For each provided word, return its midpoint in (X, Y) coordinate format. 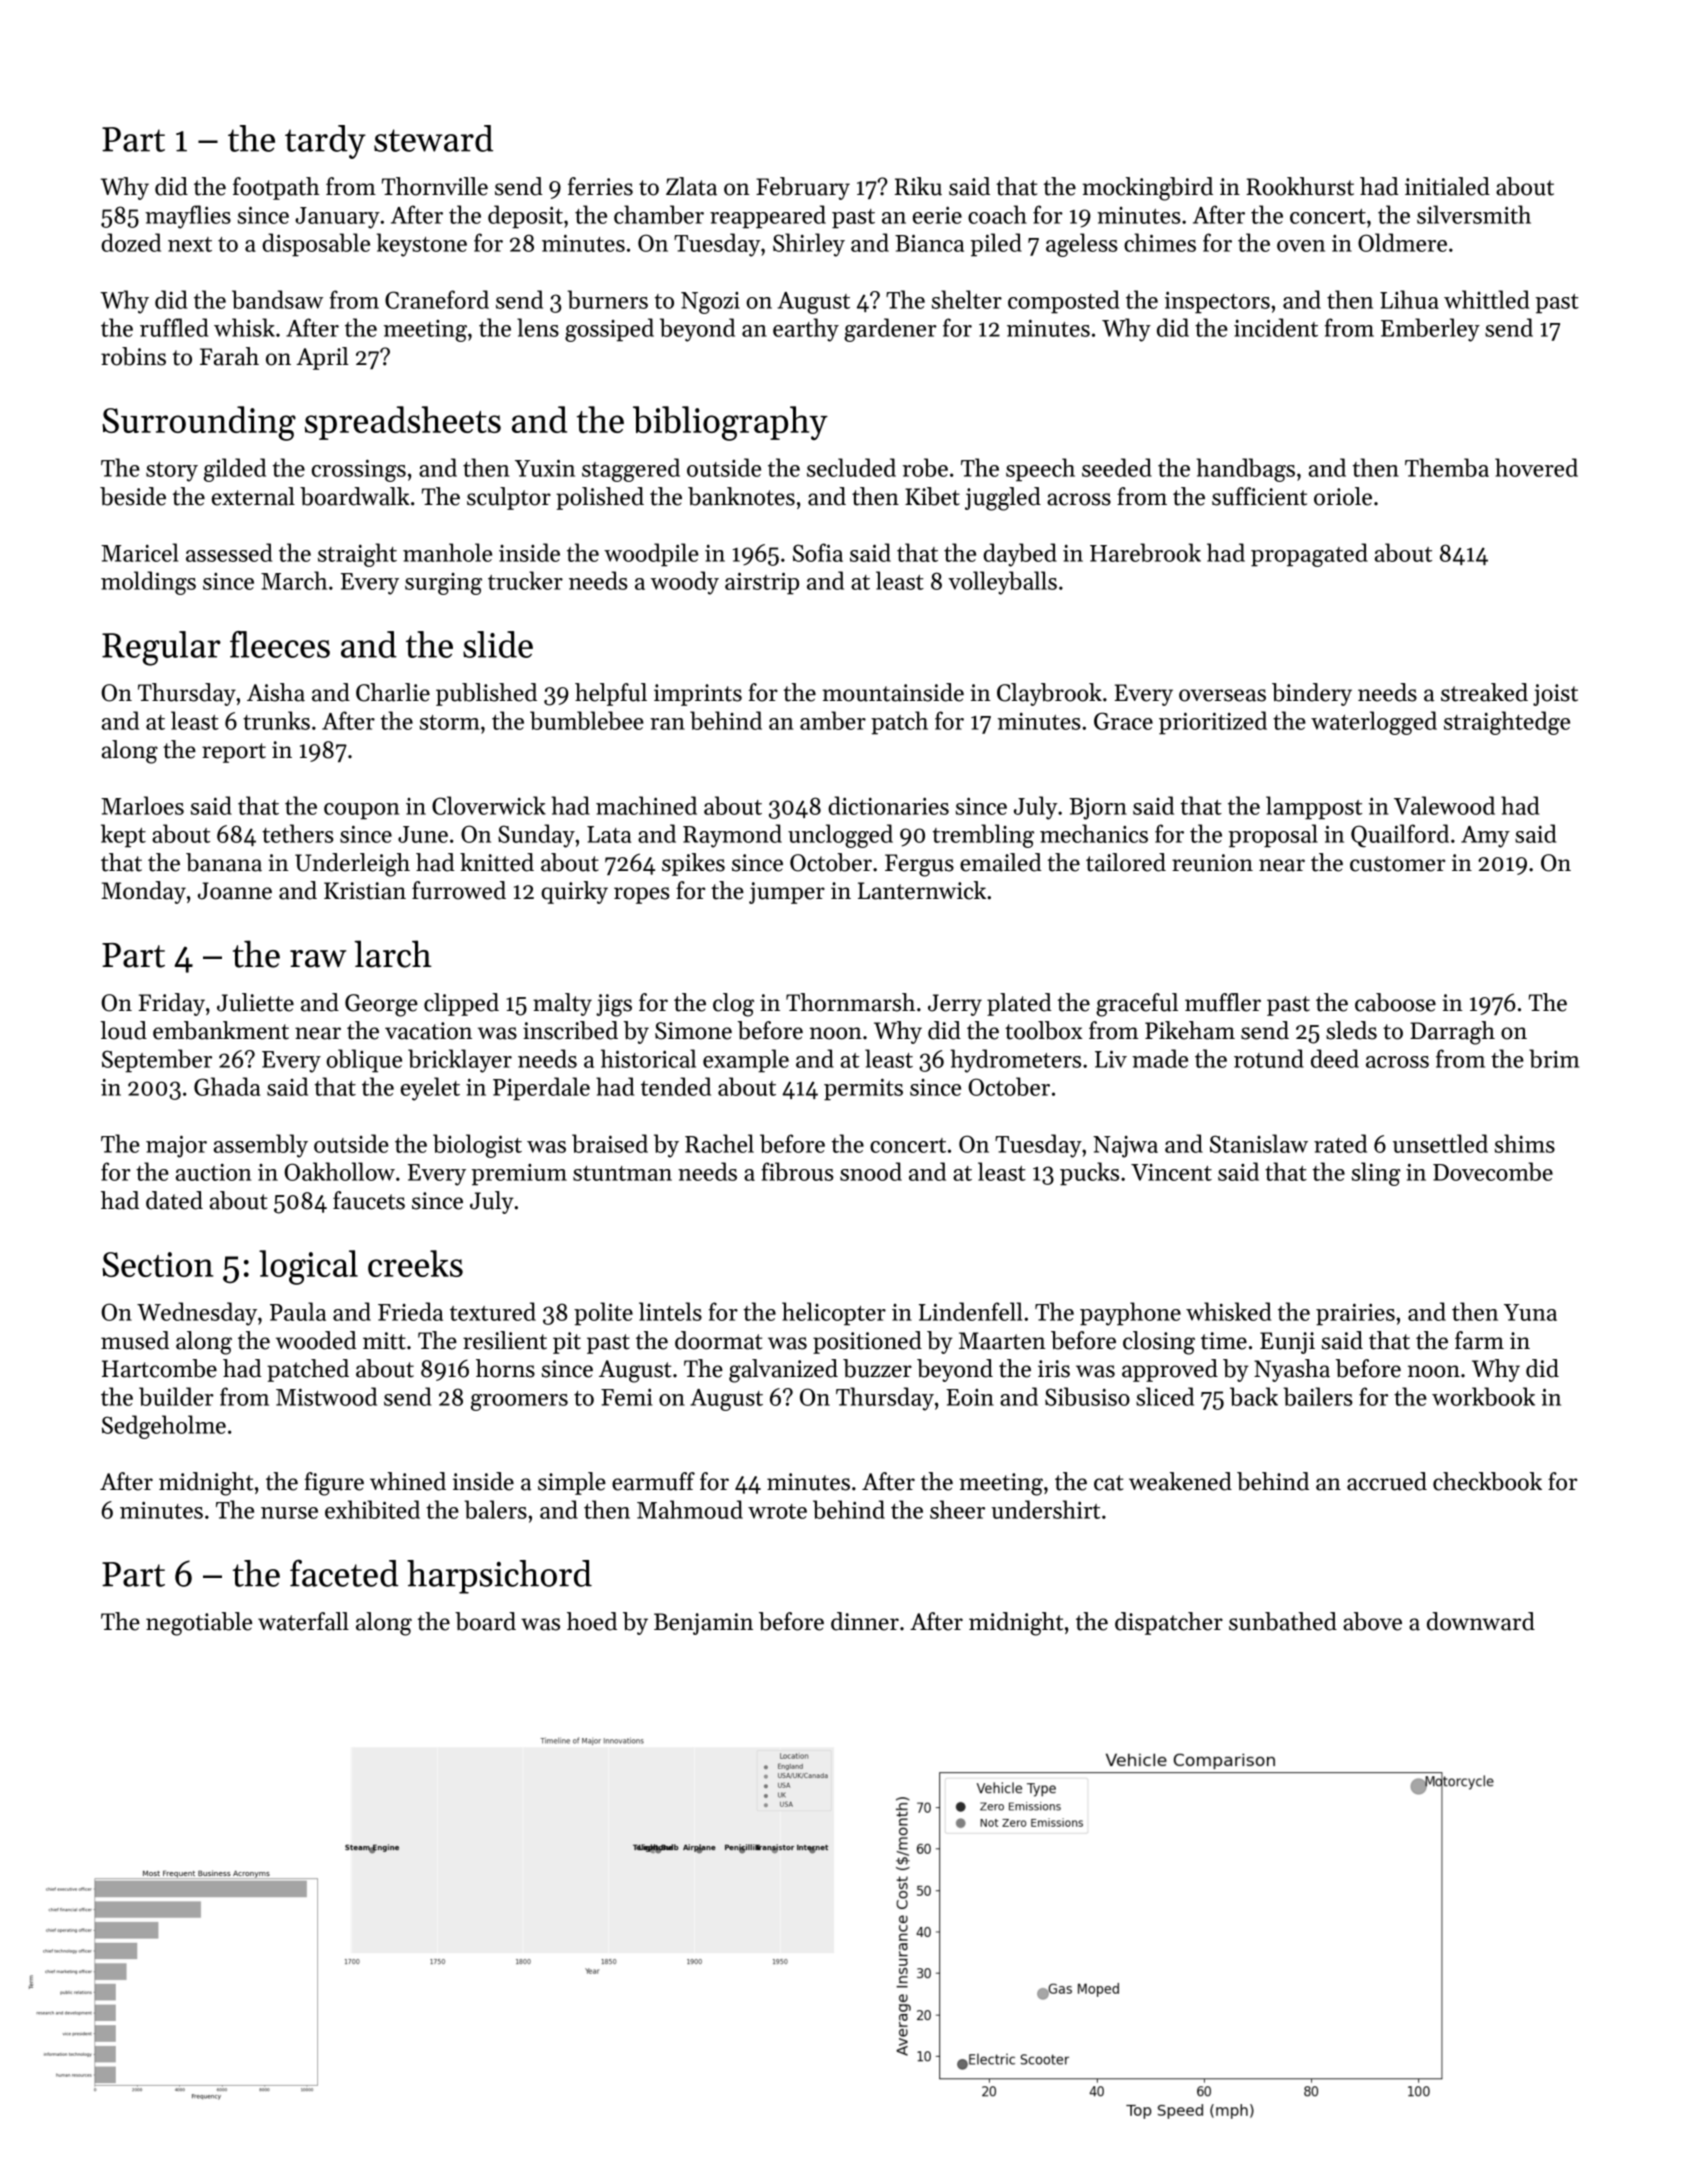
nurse (289, 1513)
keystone (422, 245)
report (234, 753)
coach (997, 214)
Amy (1485, 837)
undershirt (1045, 1509)
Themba (1447, 467)
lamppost (1314, 808)
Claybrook (1049, 694)
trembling (983, 836)
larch (393, 954)
